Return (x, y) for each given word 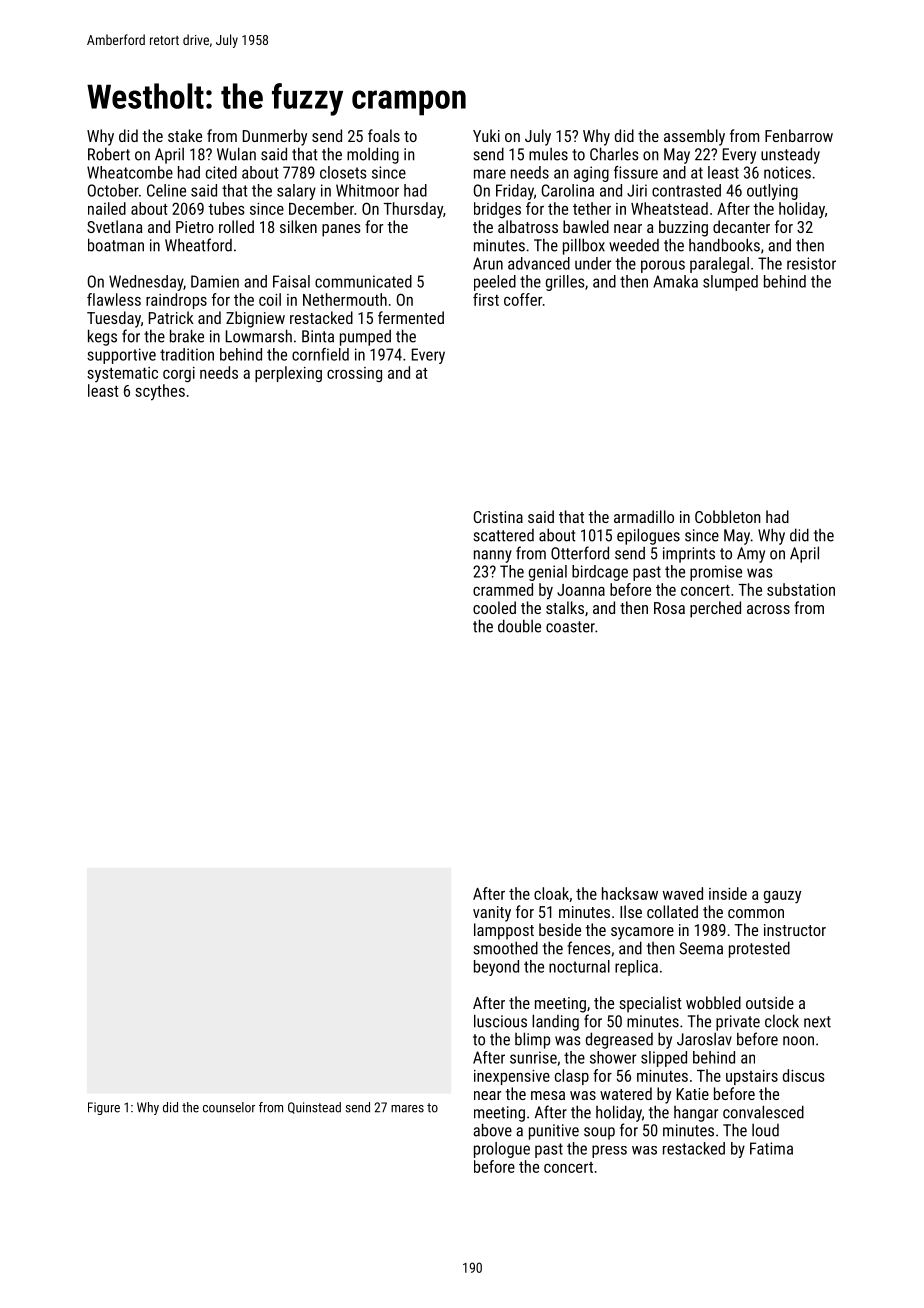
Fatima (771, 1148)
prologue (502, 1150)
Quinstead (314, 1108)
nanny (493, 556)
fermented (411, 317)
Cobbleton (728, 516)
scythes (160, 392)
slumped (730, 283)
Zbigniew (255, 319)
